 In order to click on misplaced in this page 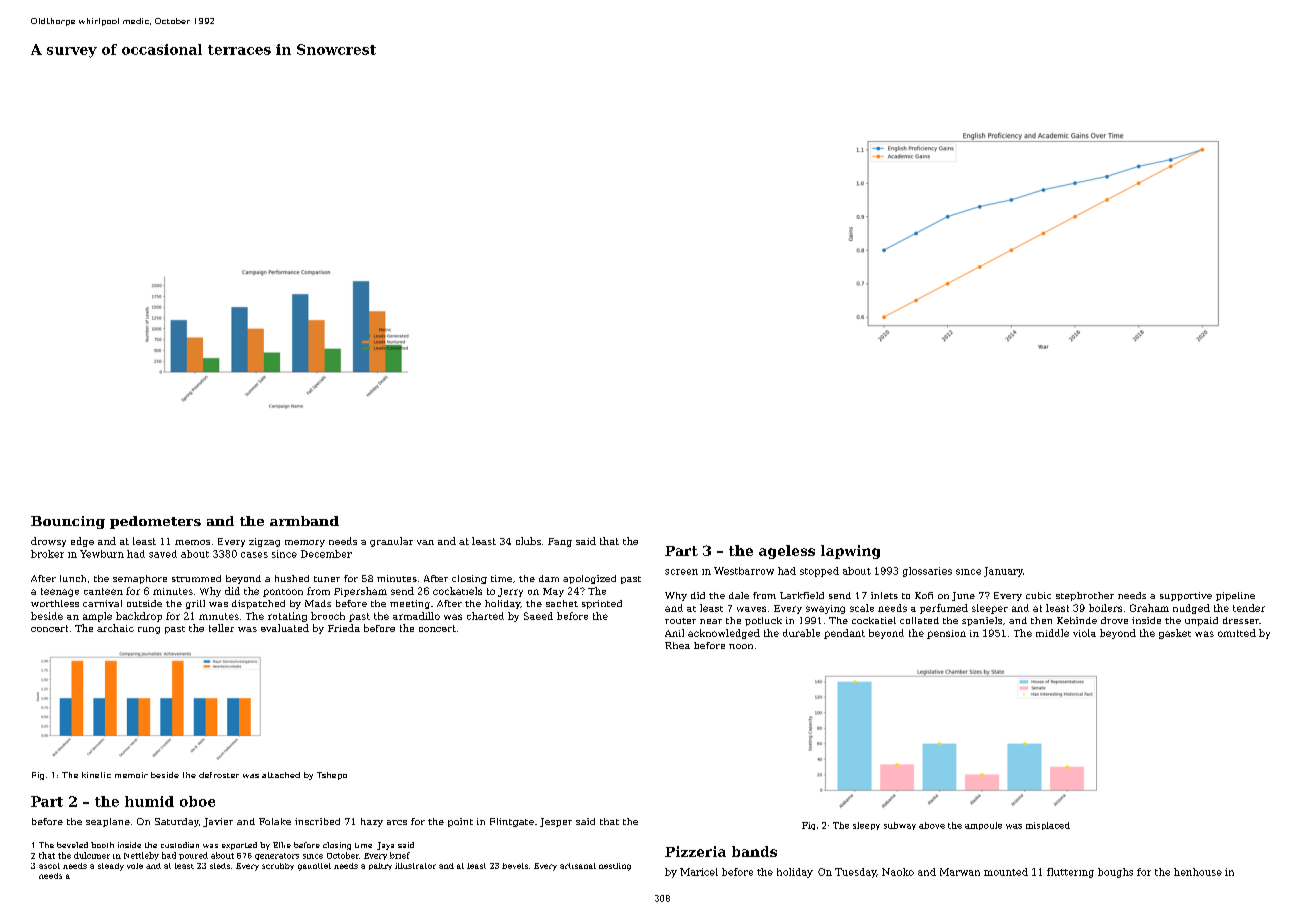, I will do `click(1048, 826)`.
